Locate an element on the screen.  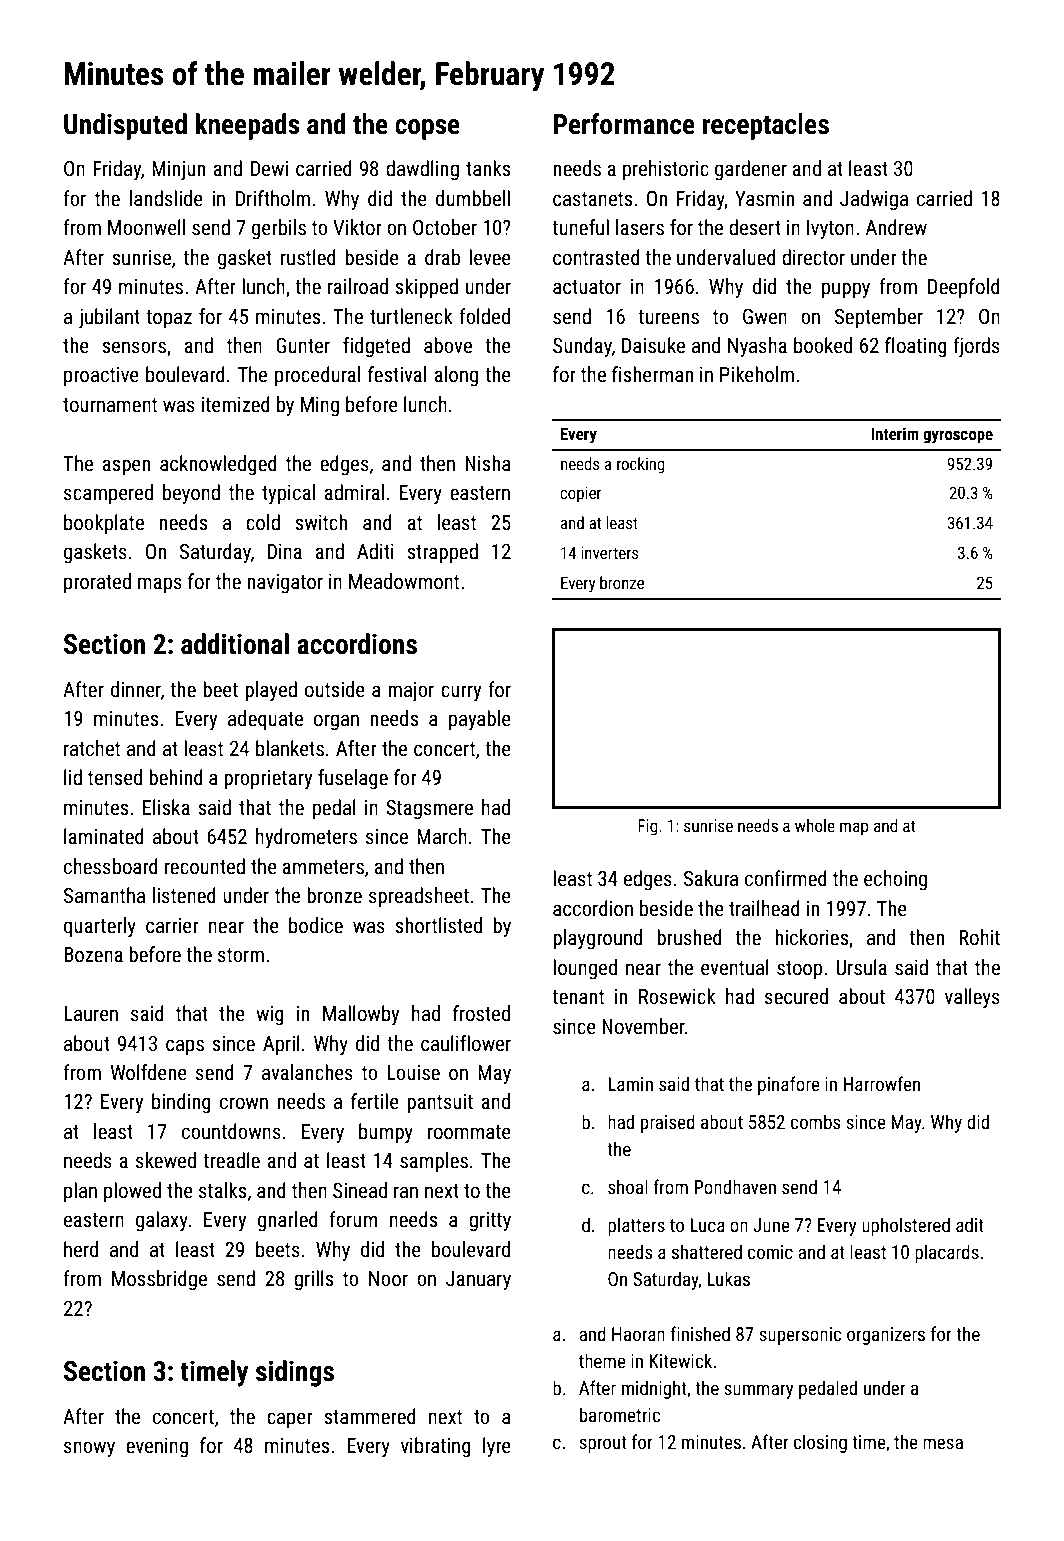
receptacles is located at coordinates (765, 126).
